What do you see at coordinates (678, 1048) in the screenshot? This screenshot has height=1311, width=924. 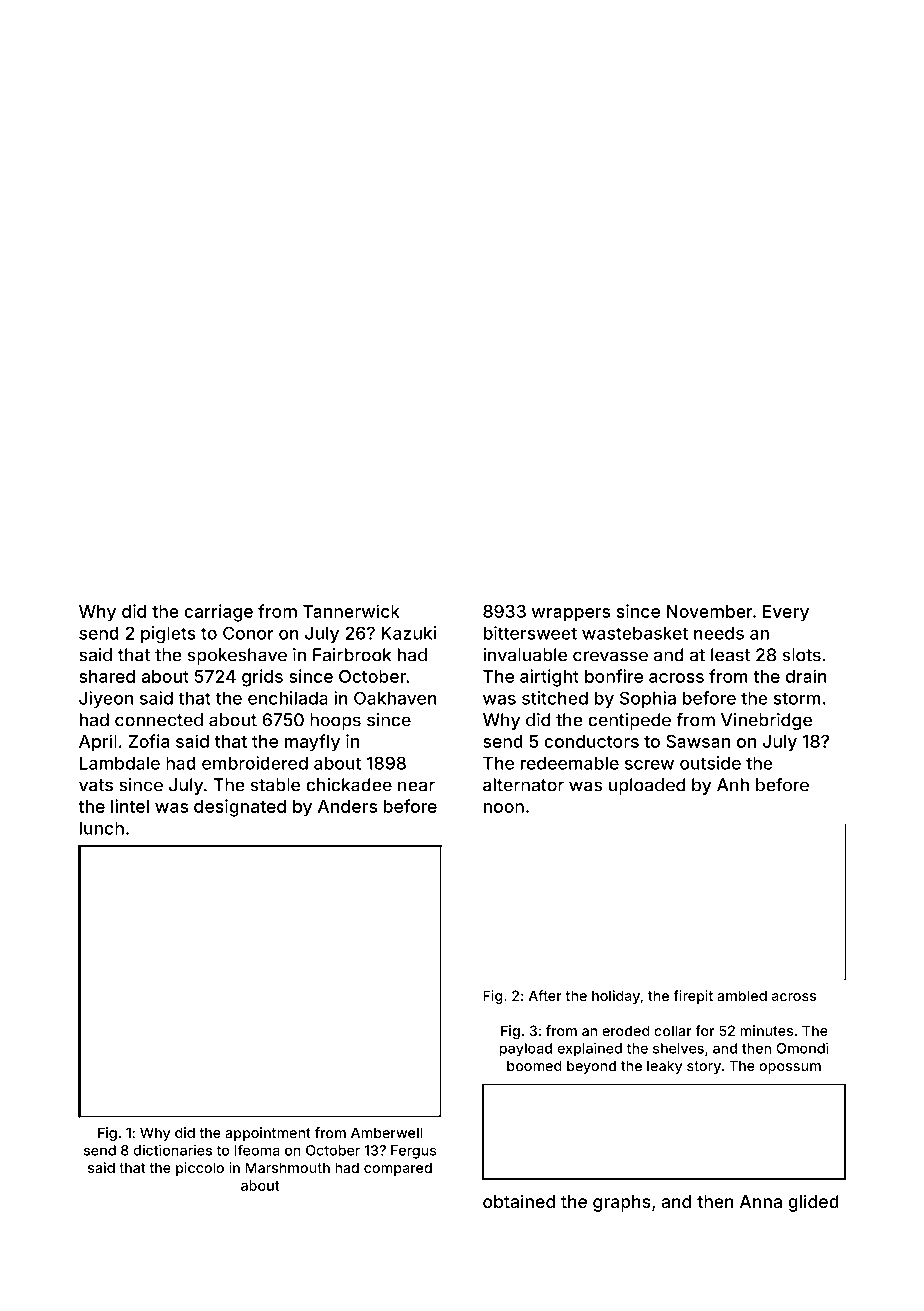 I see `shelves` at bounding box center [678, 1048].
